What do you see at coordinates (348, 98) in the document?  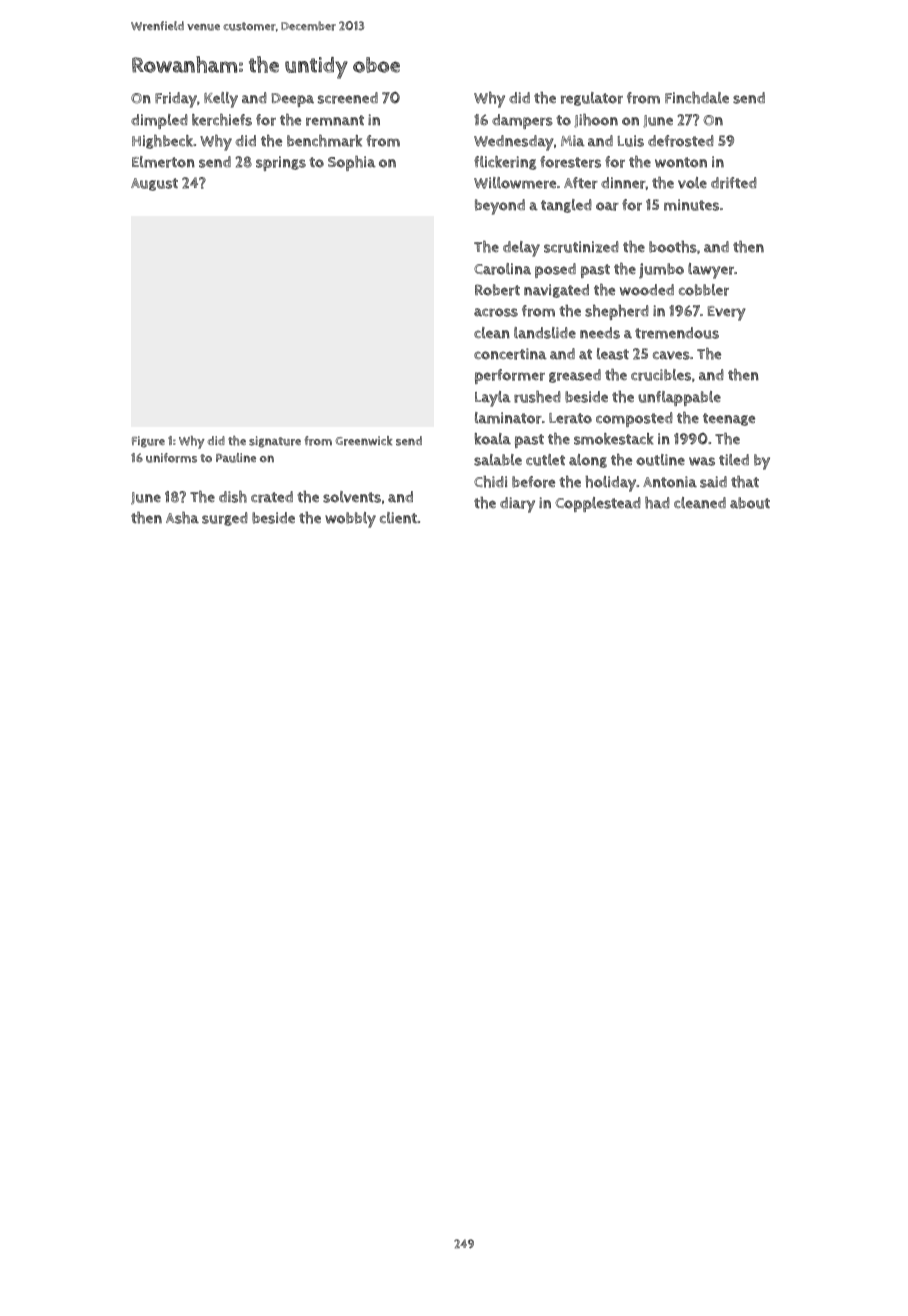 I see `screened` at bounding box center [348, 98].
